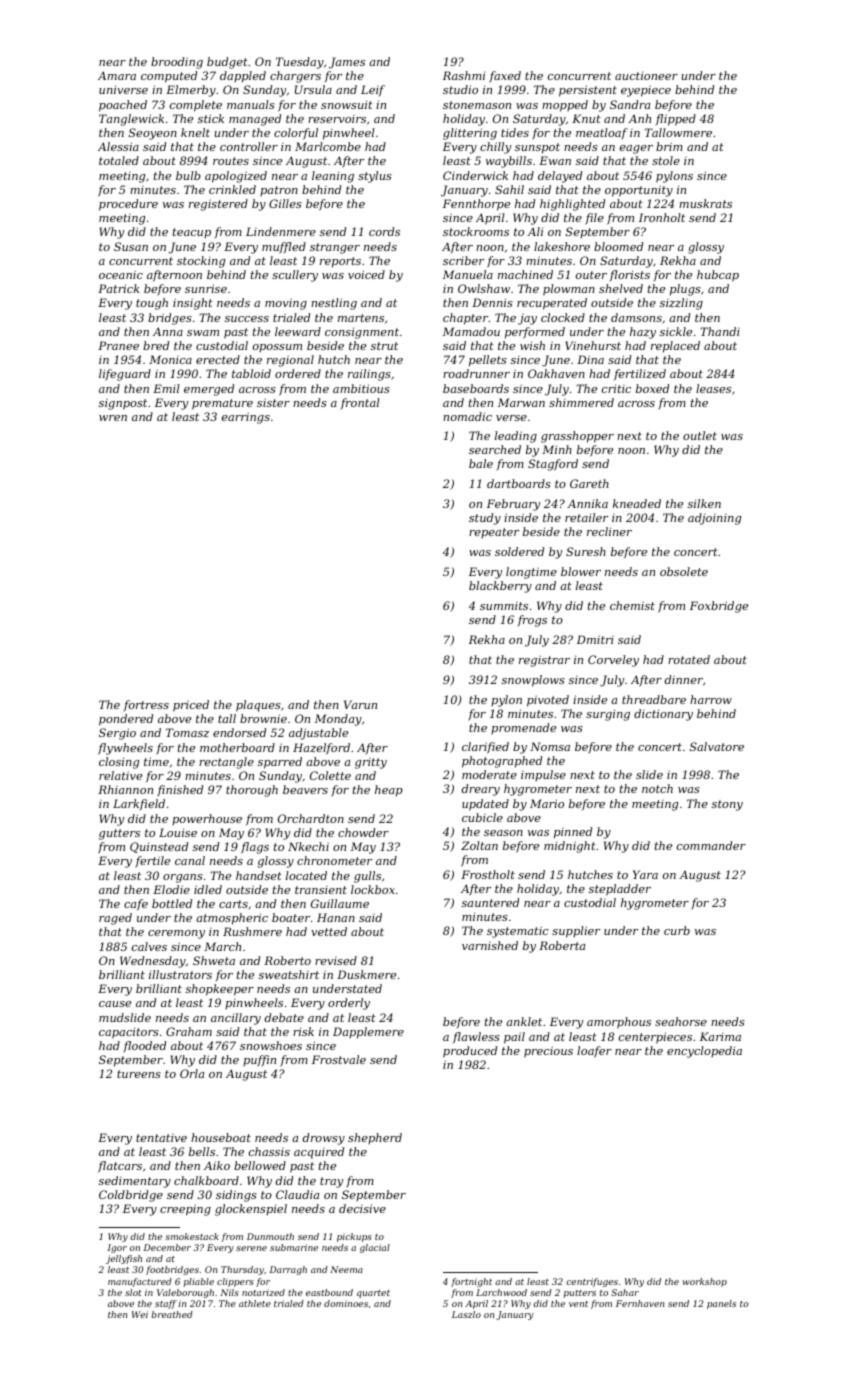 Image resolution: width=849 pixels, height=1400 pixels. What do you see at coordinates (479, 845) in the document?
I see `Zoltan` at bounding box center [479, 845].
